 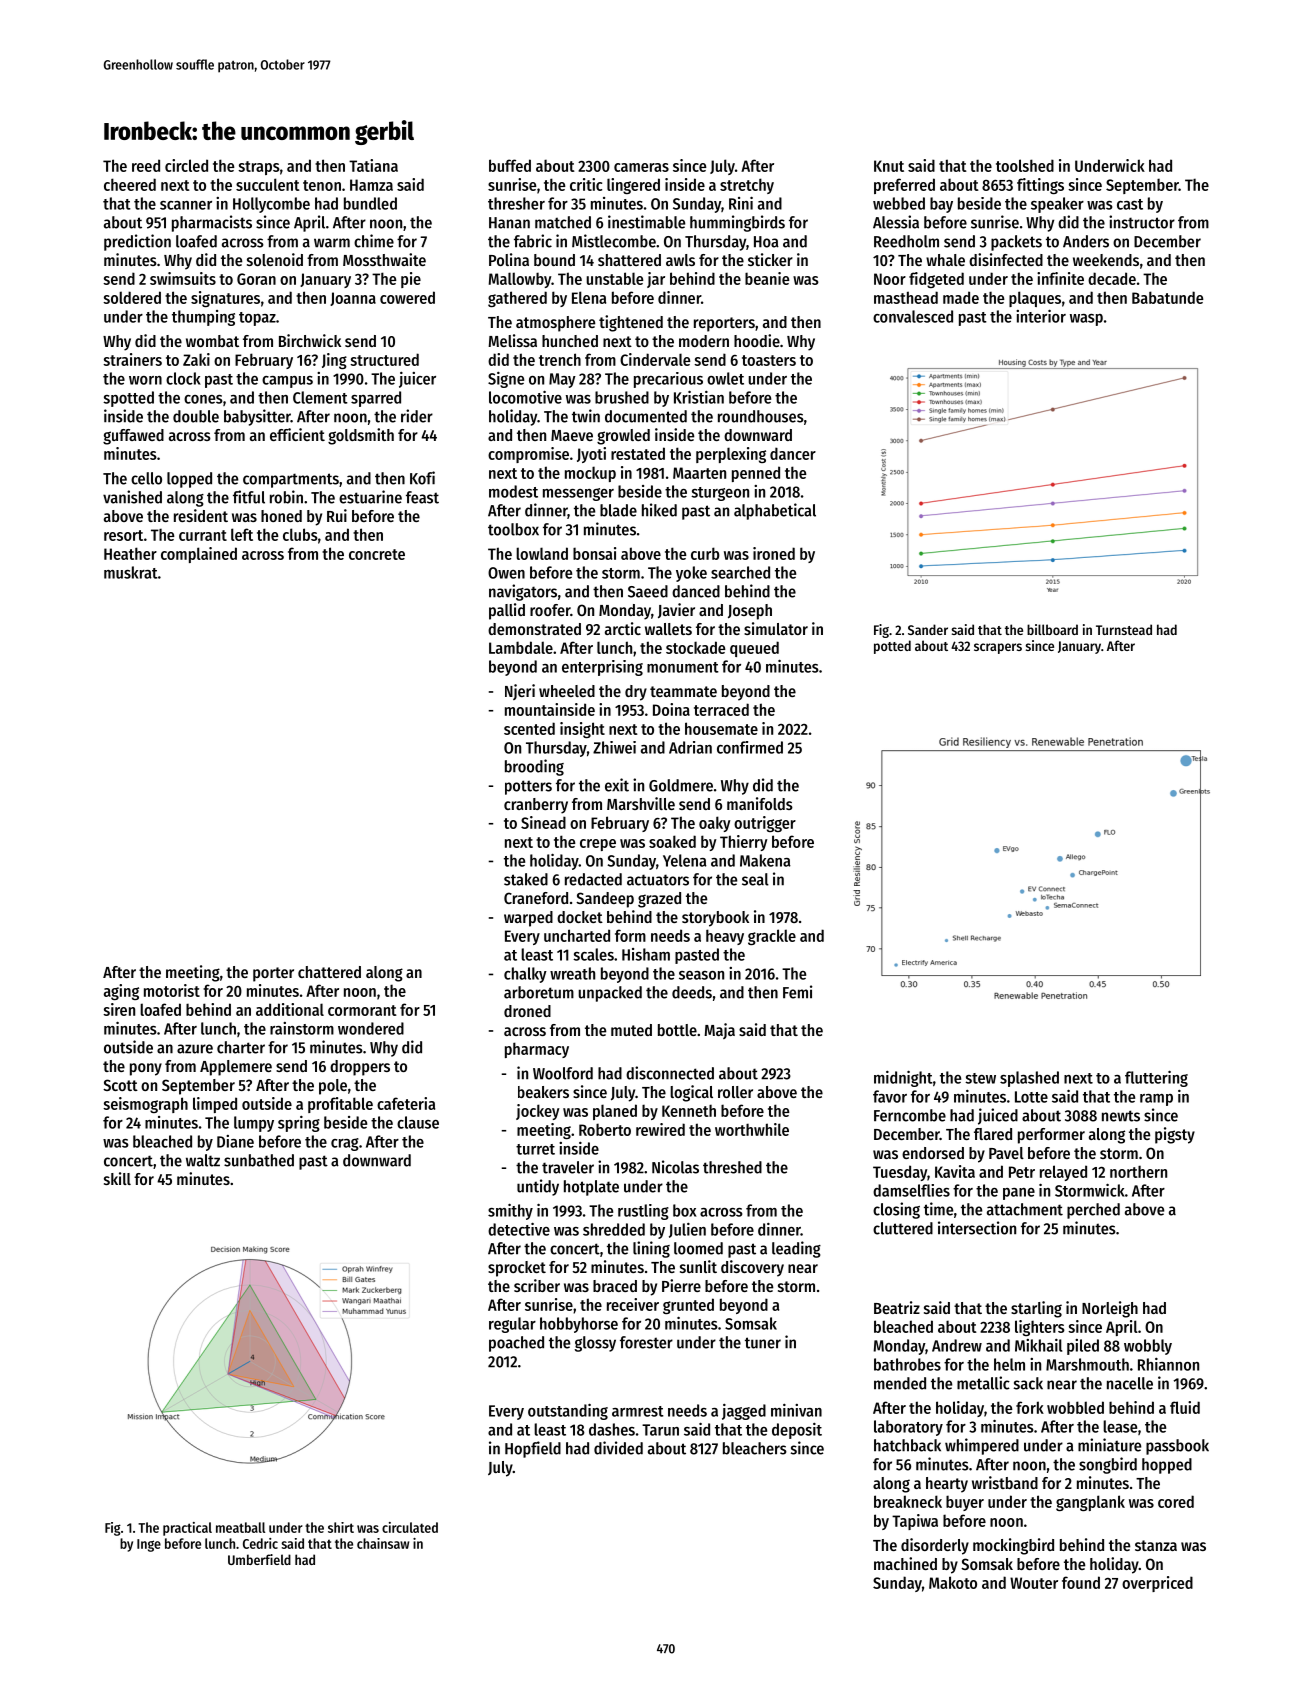 I want to click on muskrat, so click(x=131, y=572).
